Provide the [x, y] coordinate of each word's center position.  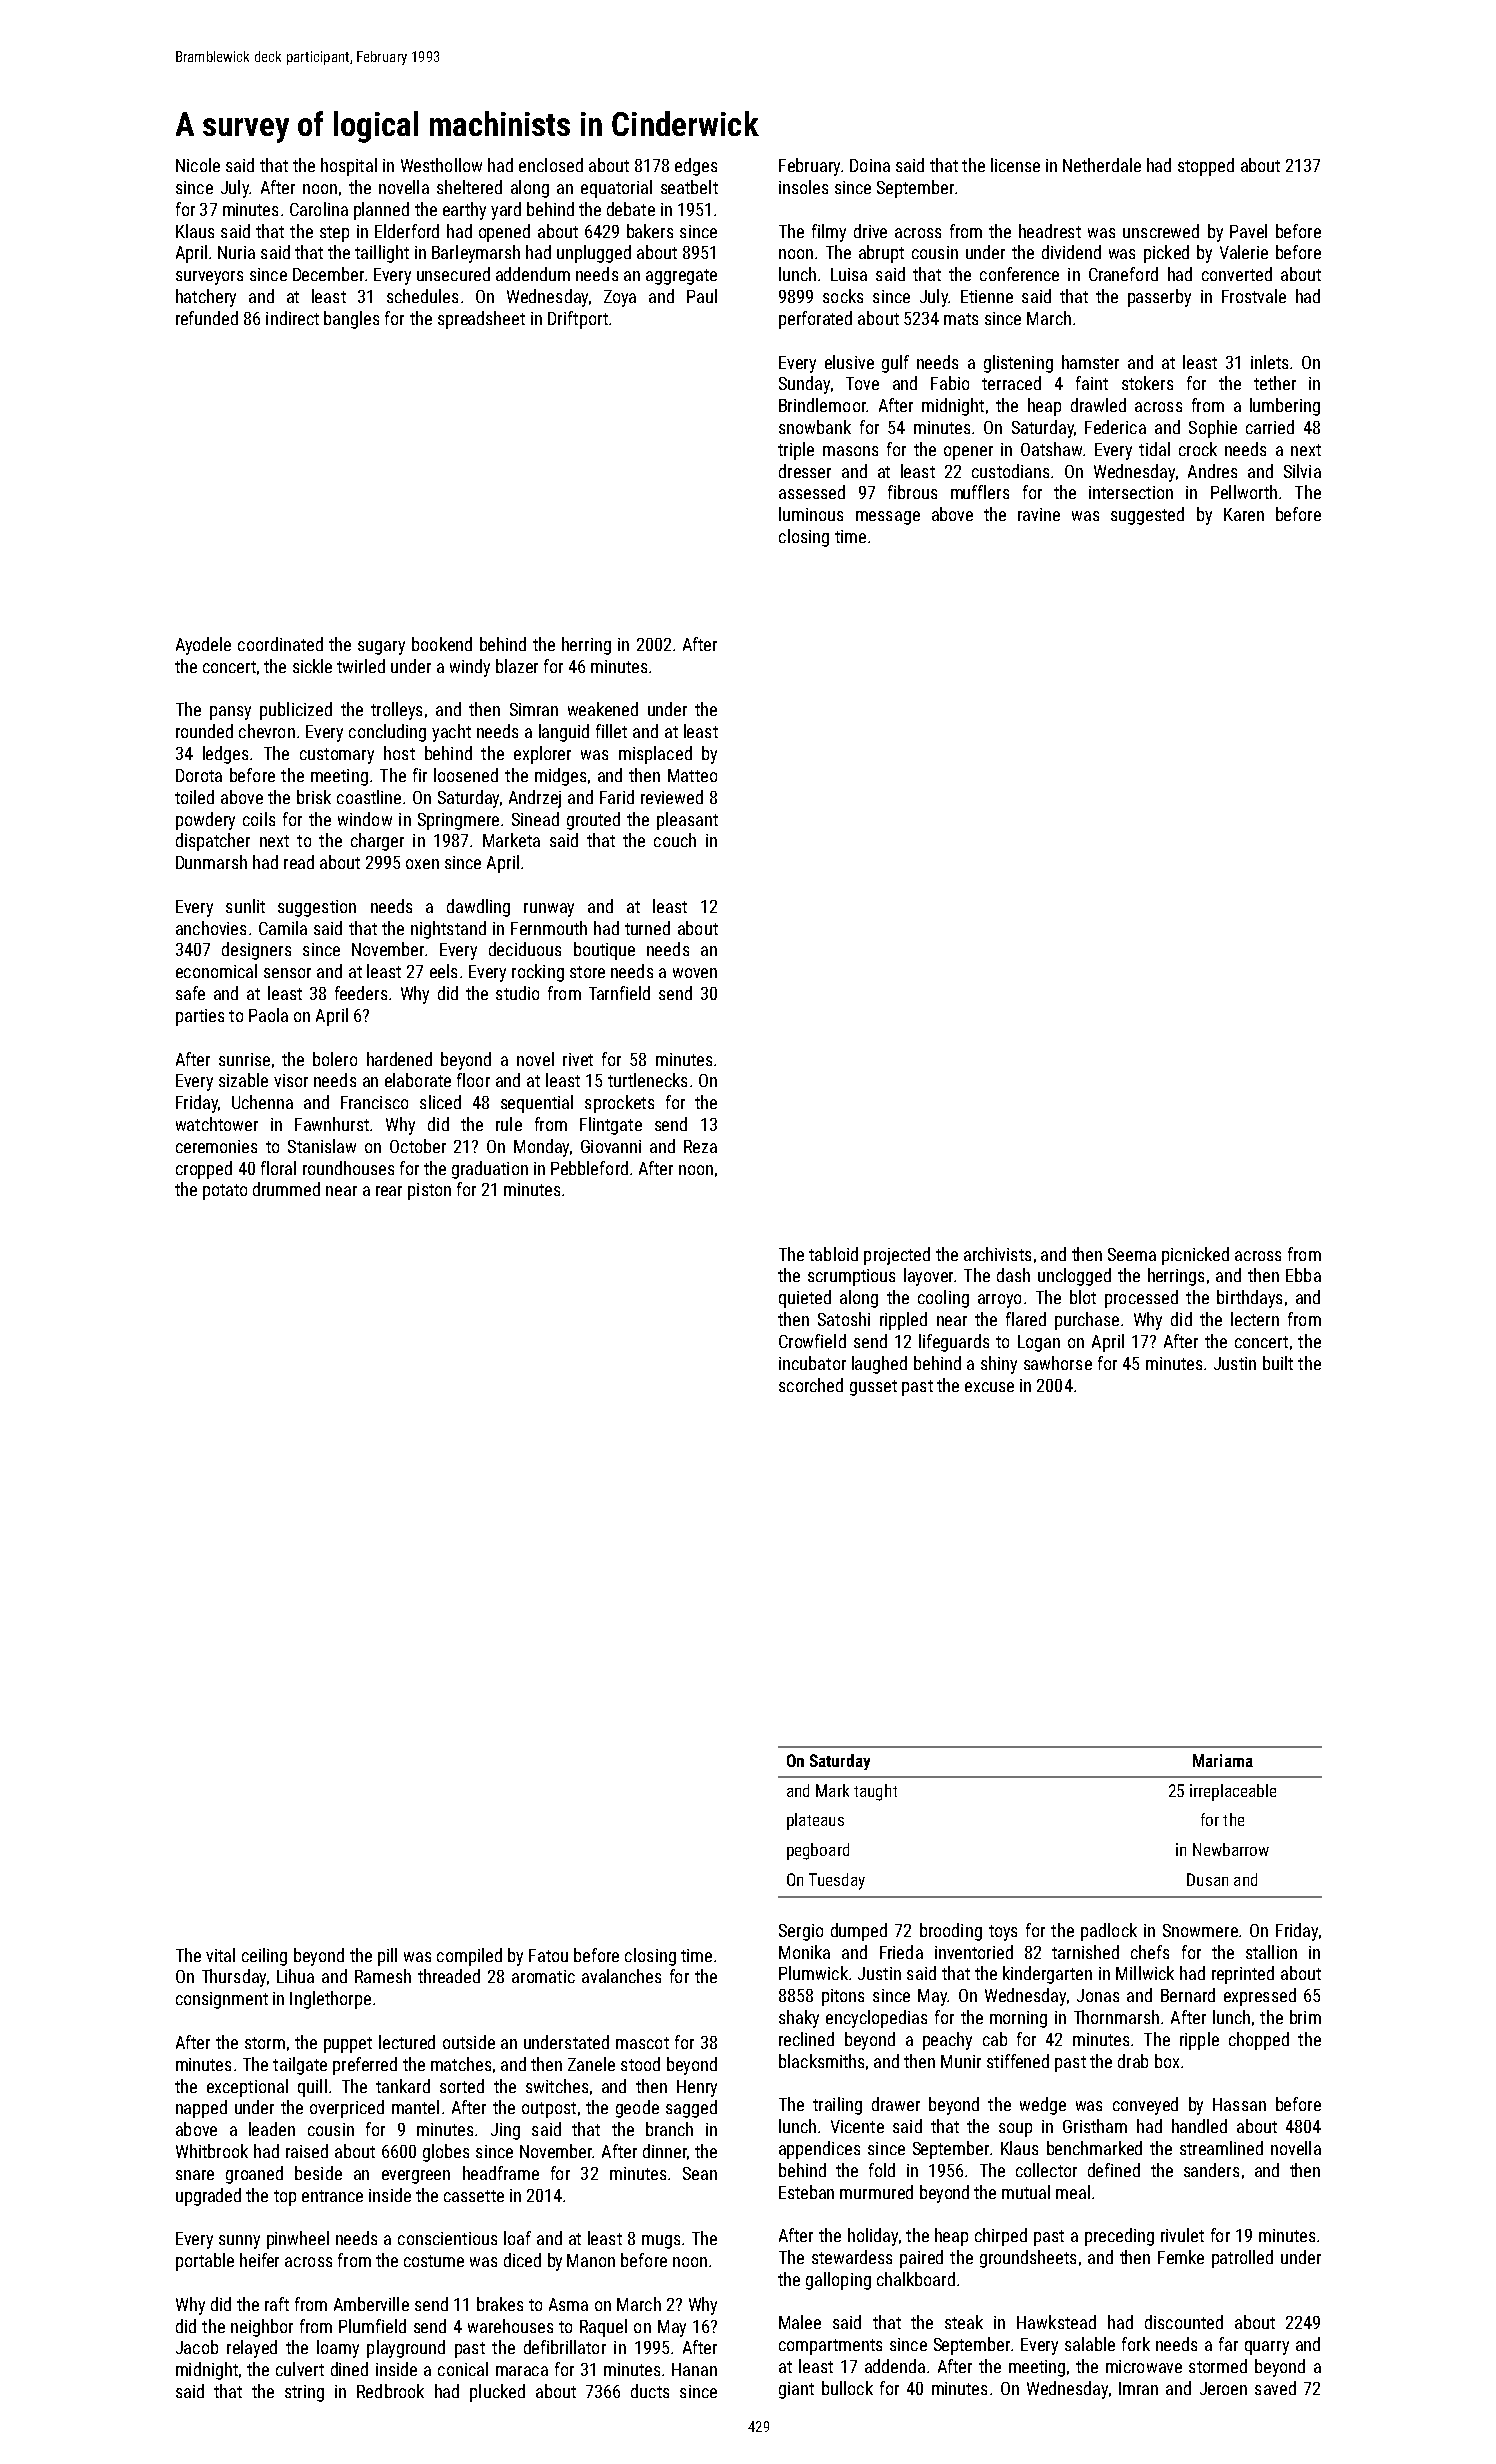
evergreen [416, 2177]
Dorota [199, 775]
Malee [800, 2322]
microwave [1144, 2366]
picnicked [1195, 1256]
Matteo [692, 775]
